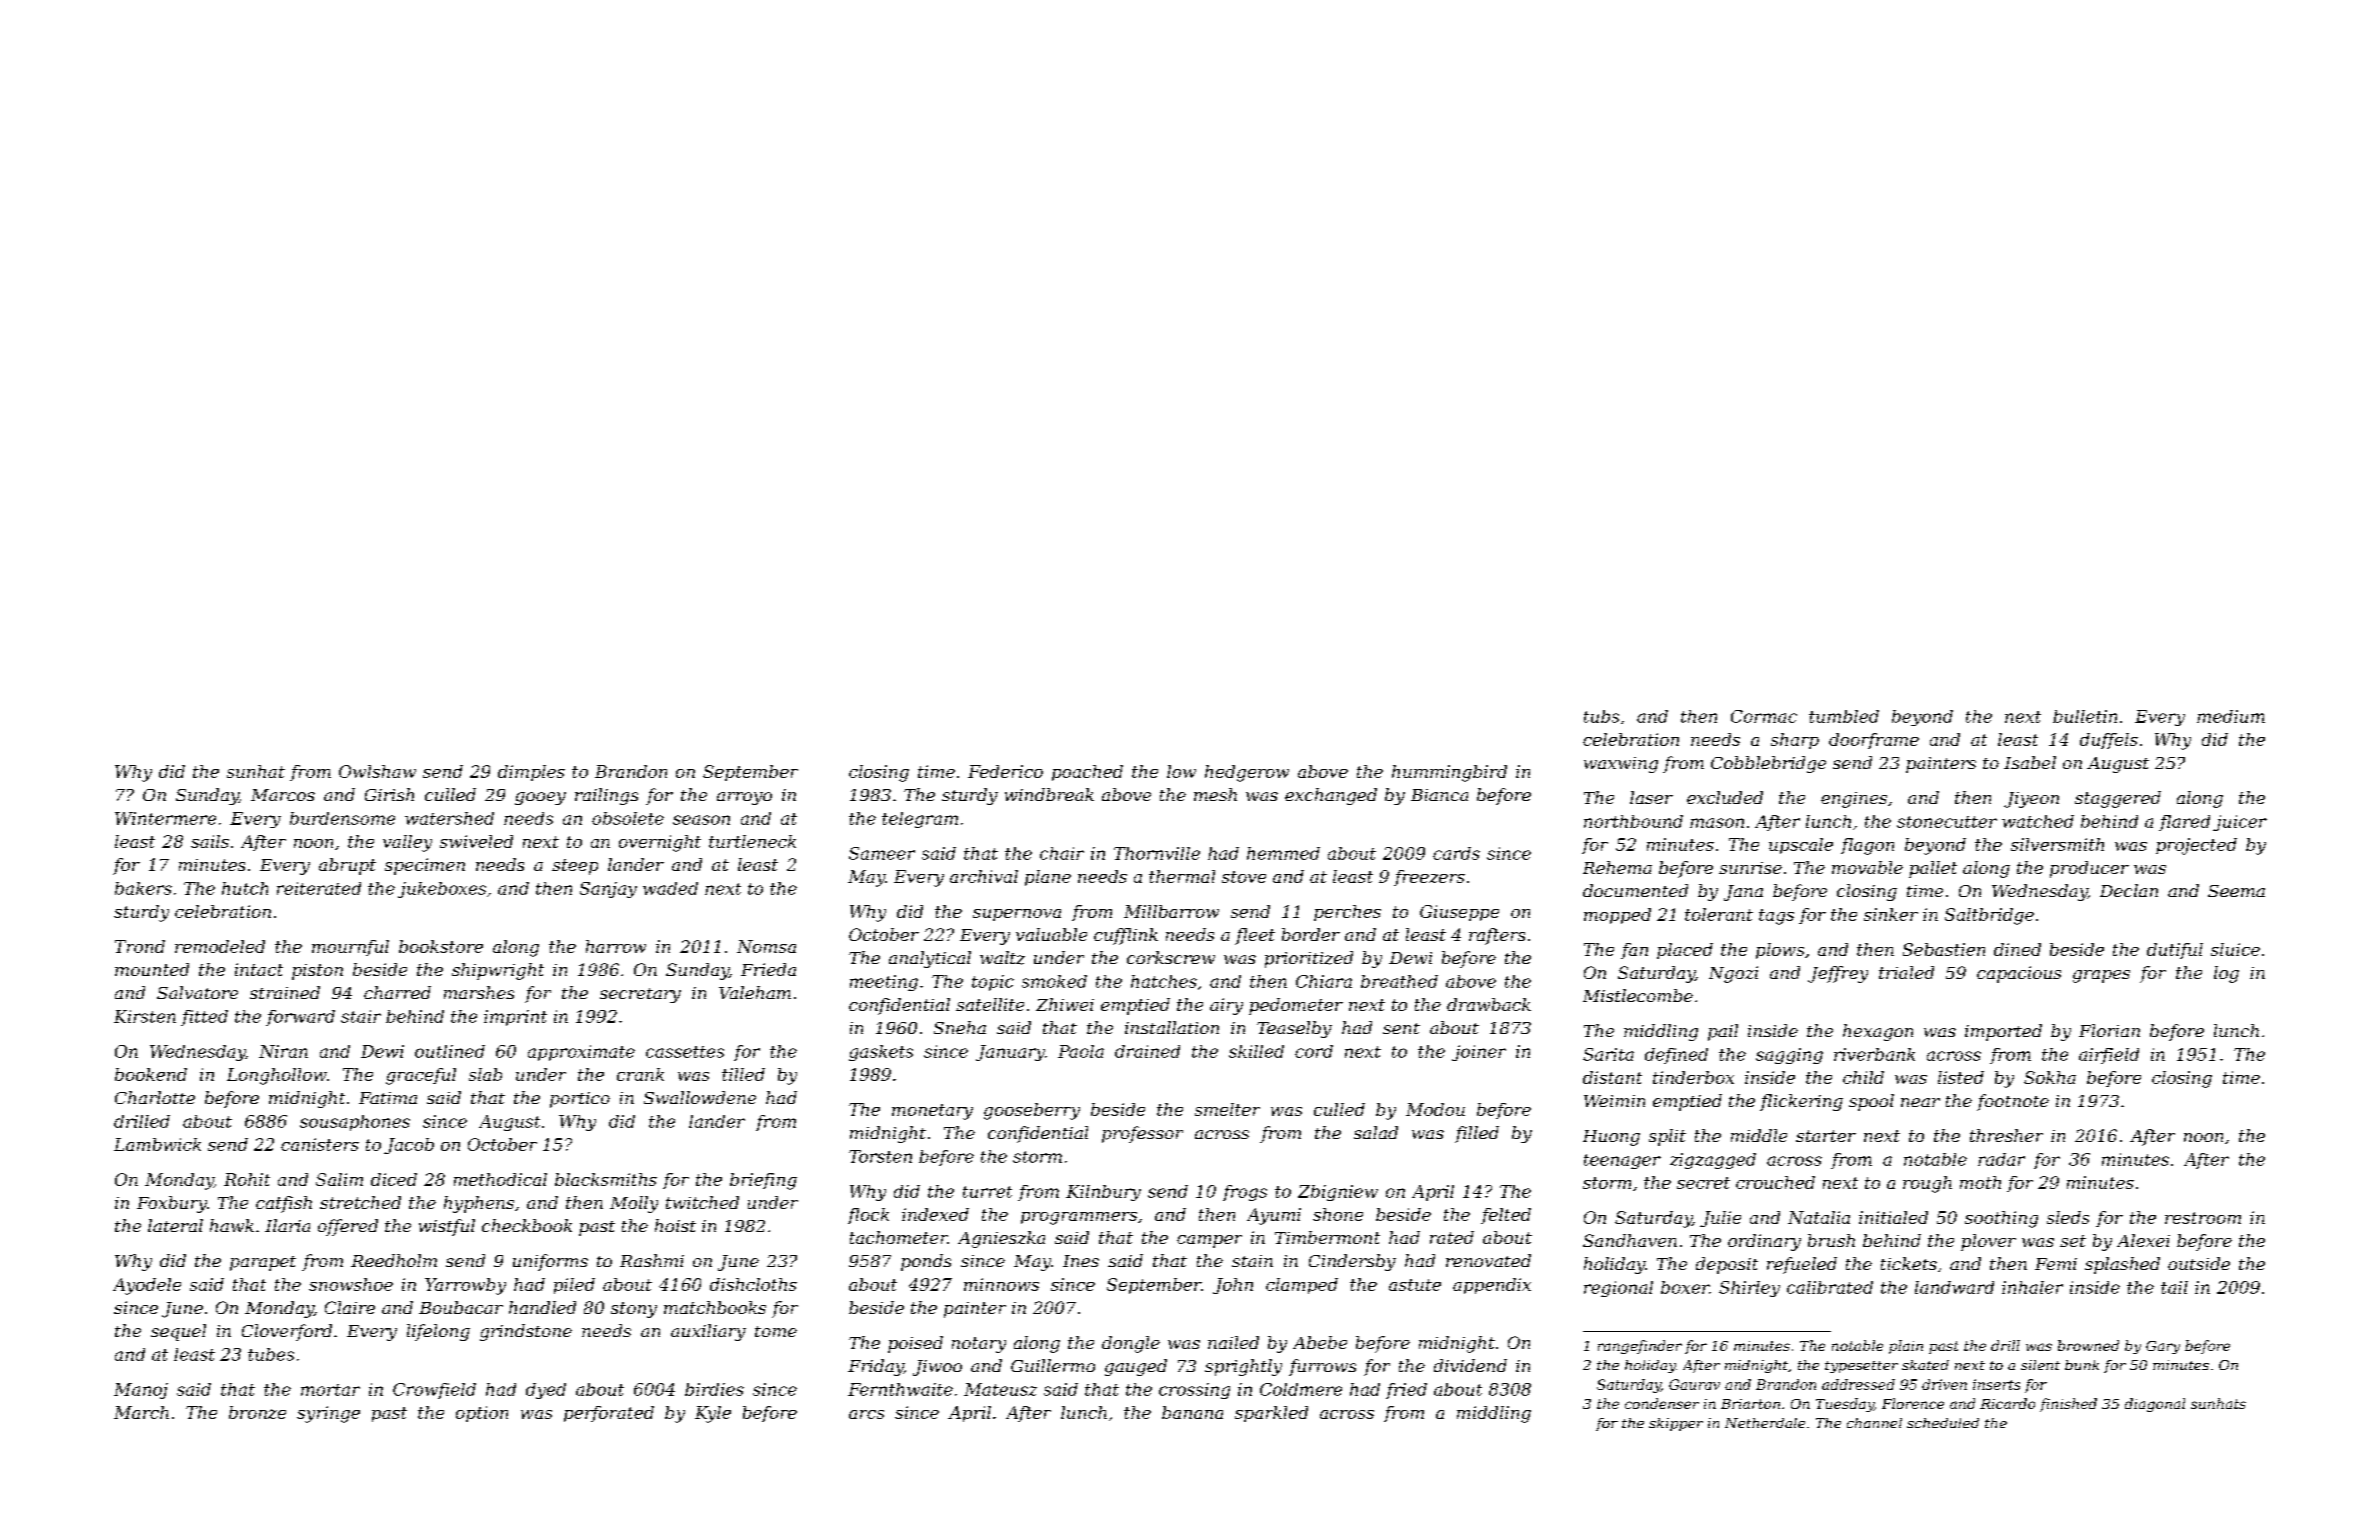 The height and width of the page is (1540, 2380). Describe the element at coordinates (743, 1074) in the page. I see `tilled` at that location.
